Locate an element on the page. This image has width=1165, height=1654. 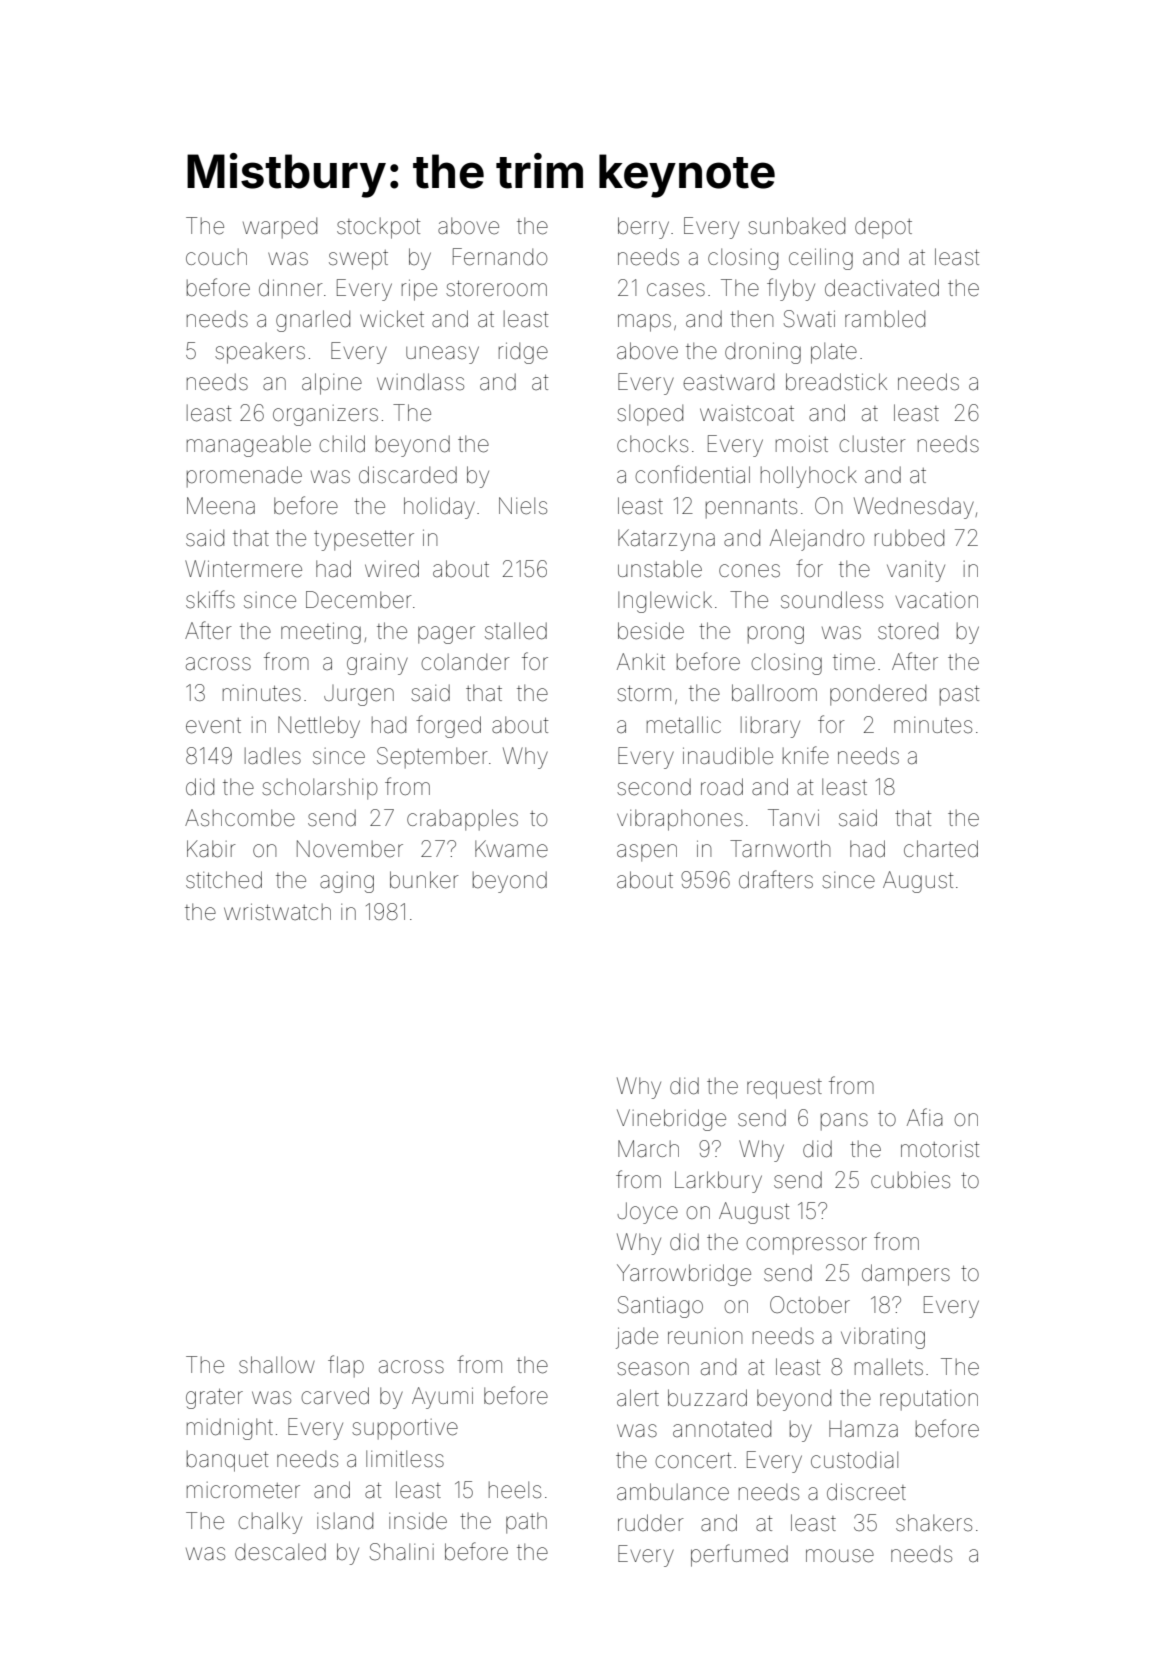
flap is located at coordinates (346, 1366).
